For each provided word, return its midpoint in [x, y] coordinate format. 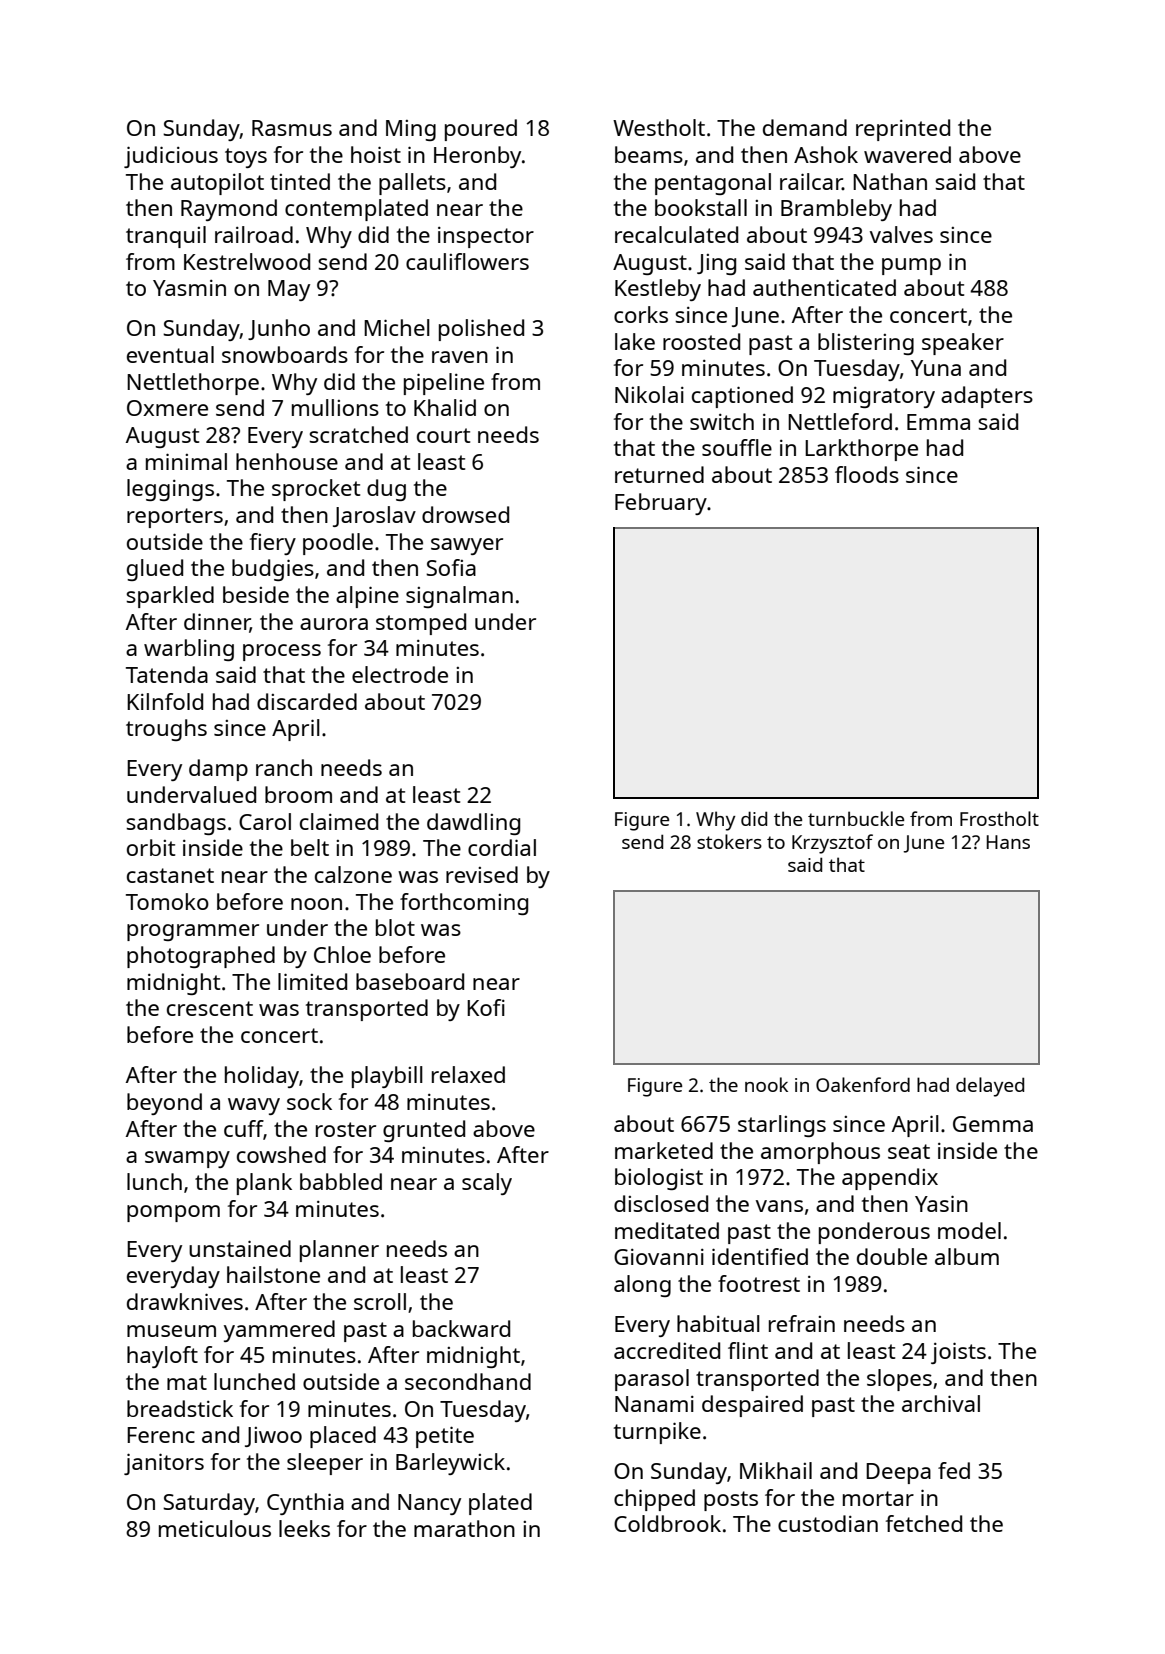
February [661, 504]
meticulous [215, 1528]
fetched [924, 1523]
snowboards [285, 354]
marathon [464, 1528]
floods [867, 474]
